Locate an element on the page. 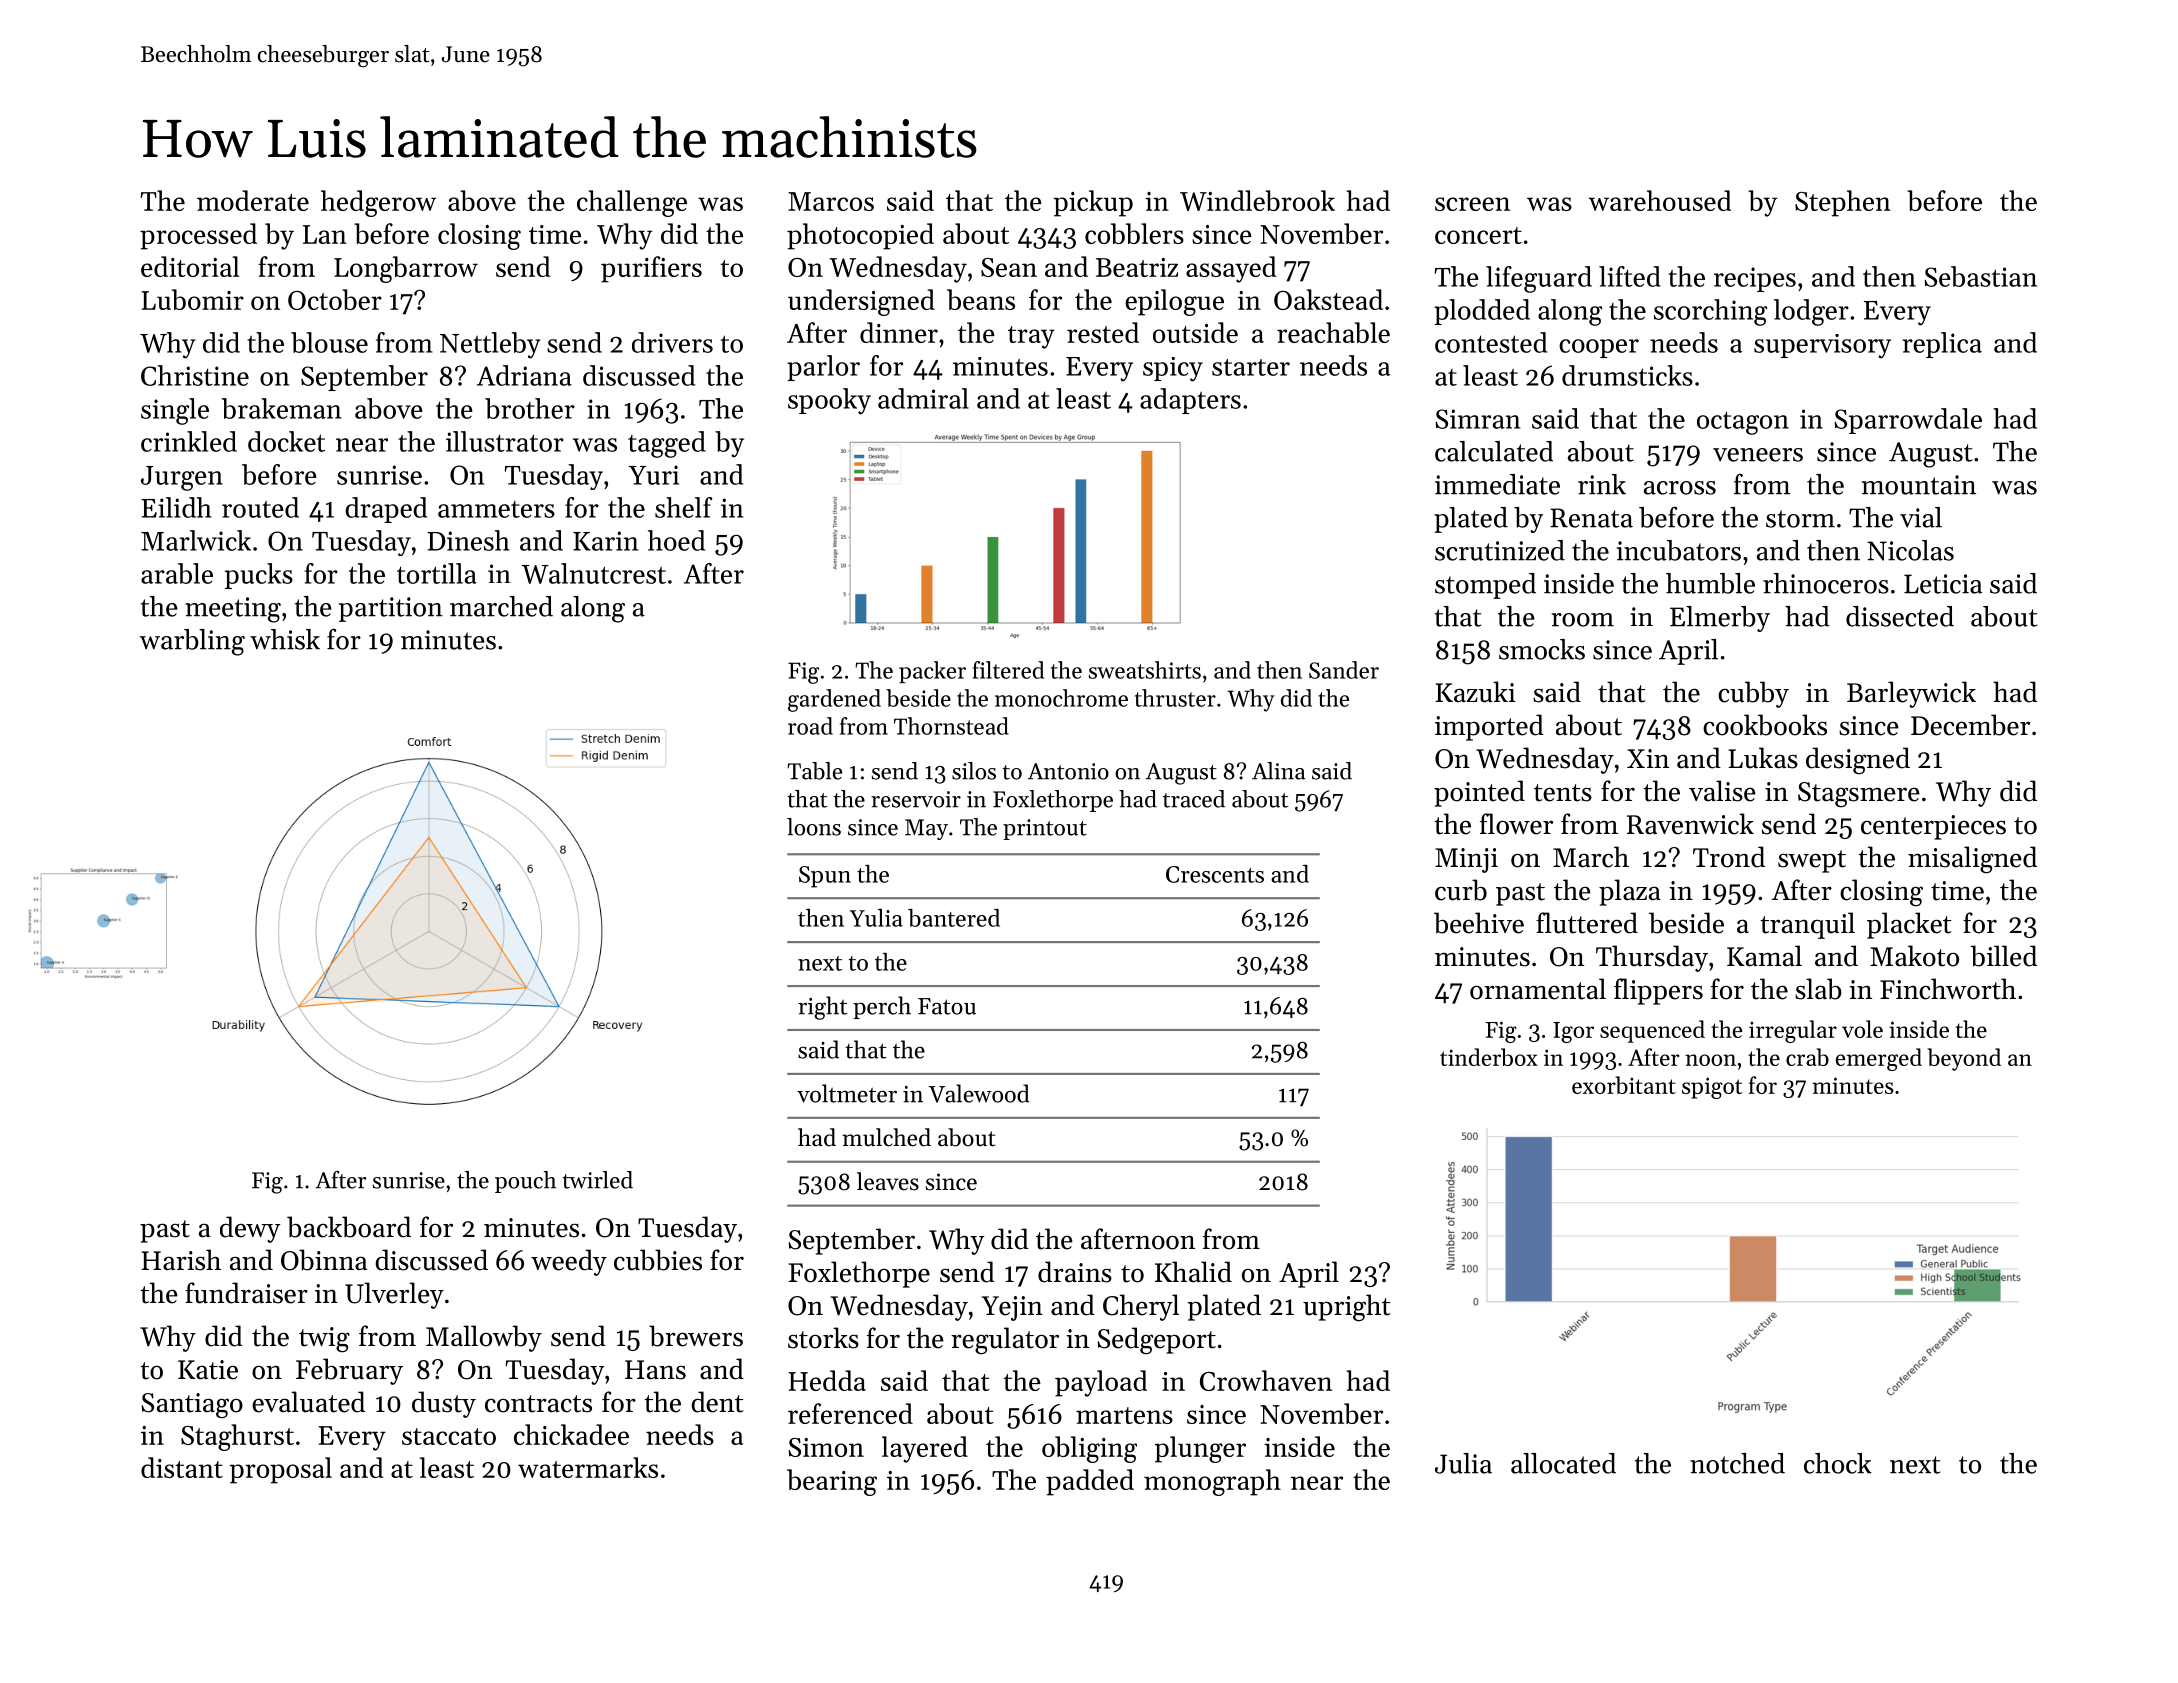 This page has height=1683, width=2178. tents is located at coordinates (1563, 793).
